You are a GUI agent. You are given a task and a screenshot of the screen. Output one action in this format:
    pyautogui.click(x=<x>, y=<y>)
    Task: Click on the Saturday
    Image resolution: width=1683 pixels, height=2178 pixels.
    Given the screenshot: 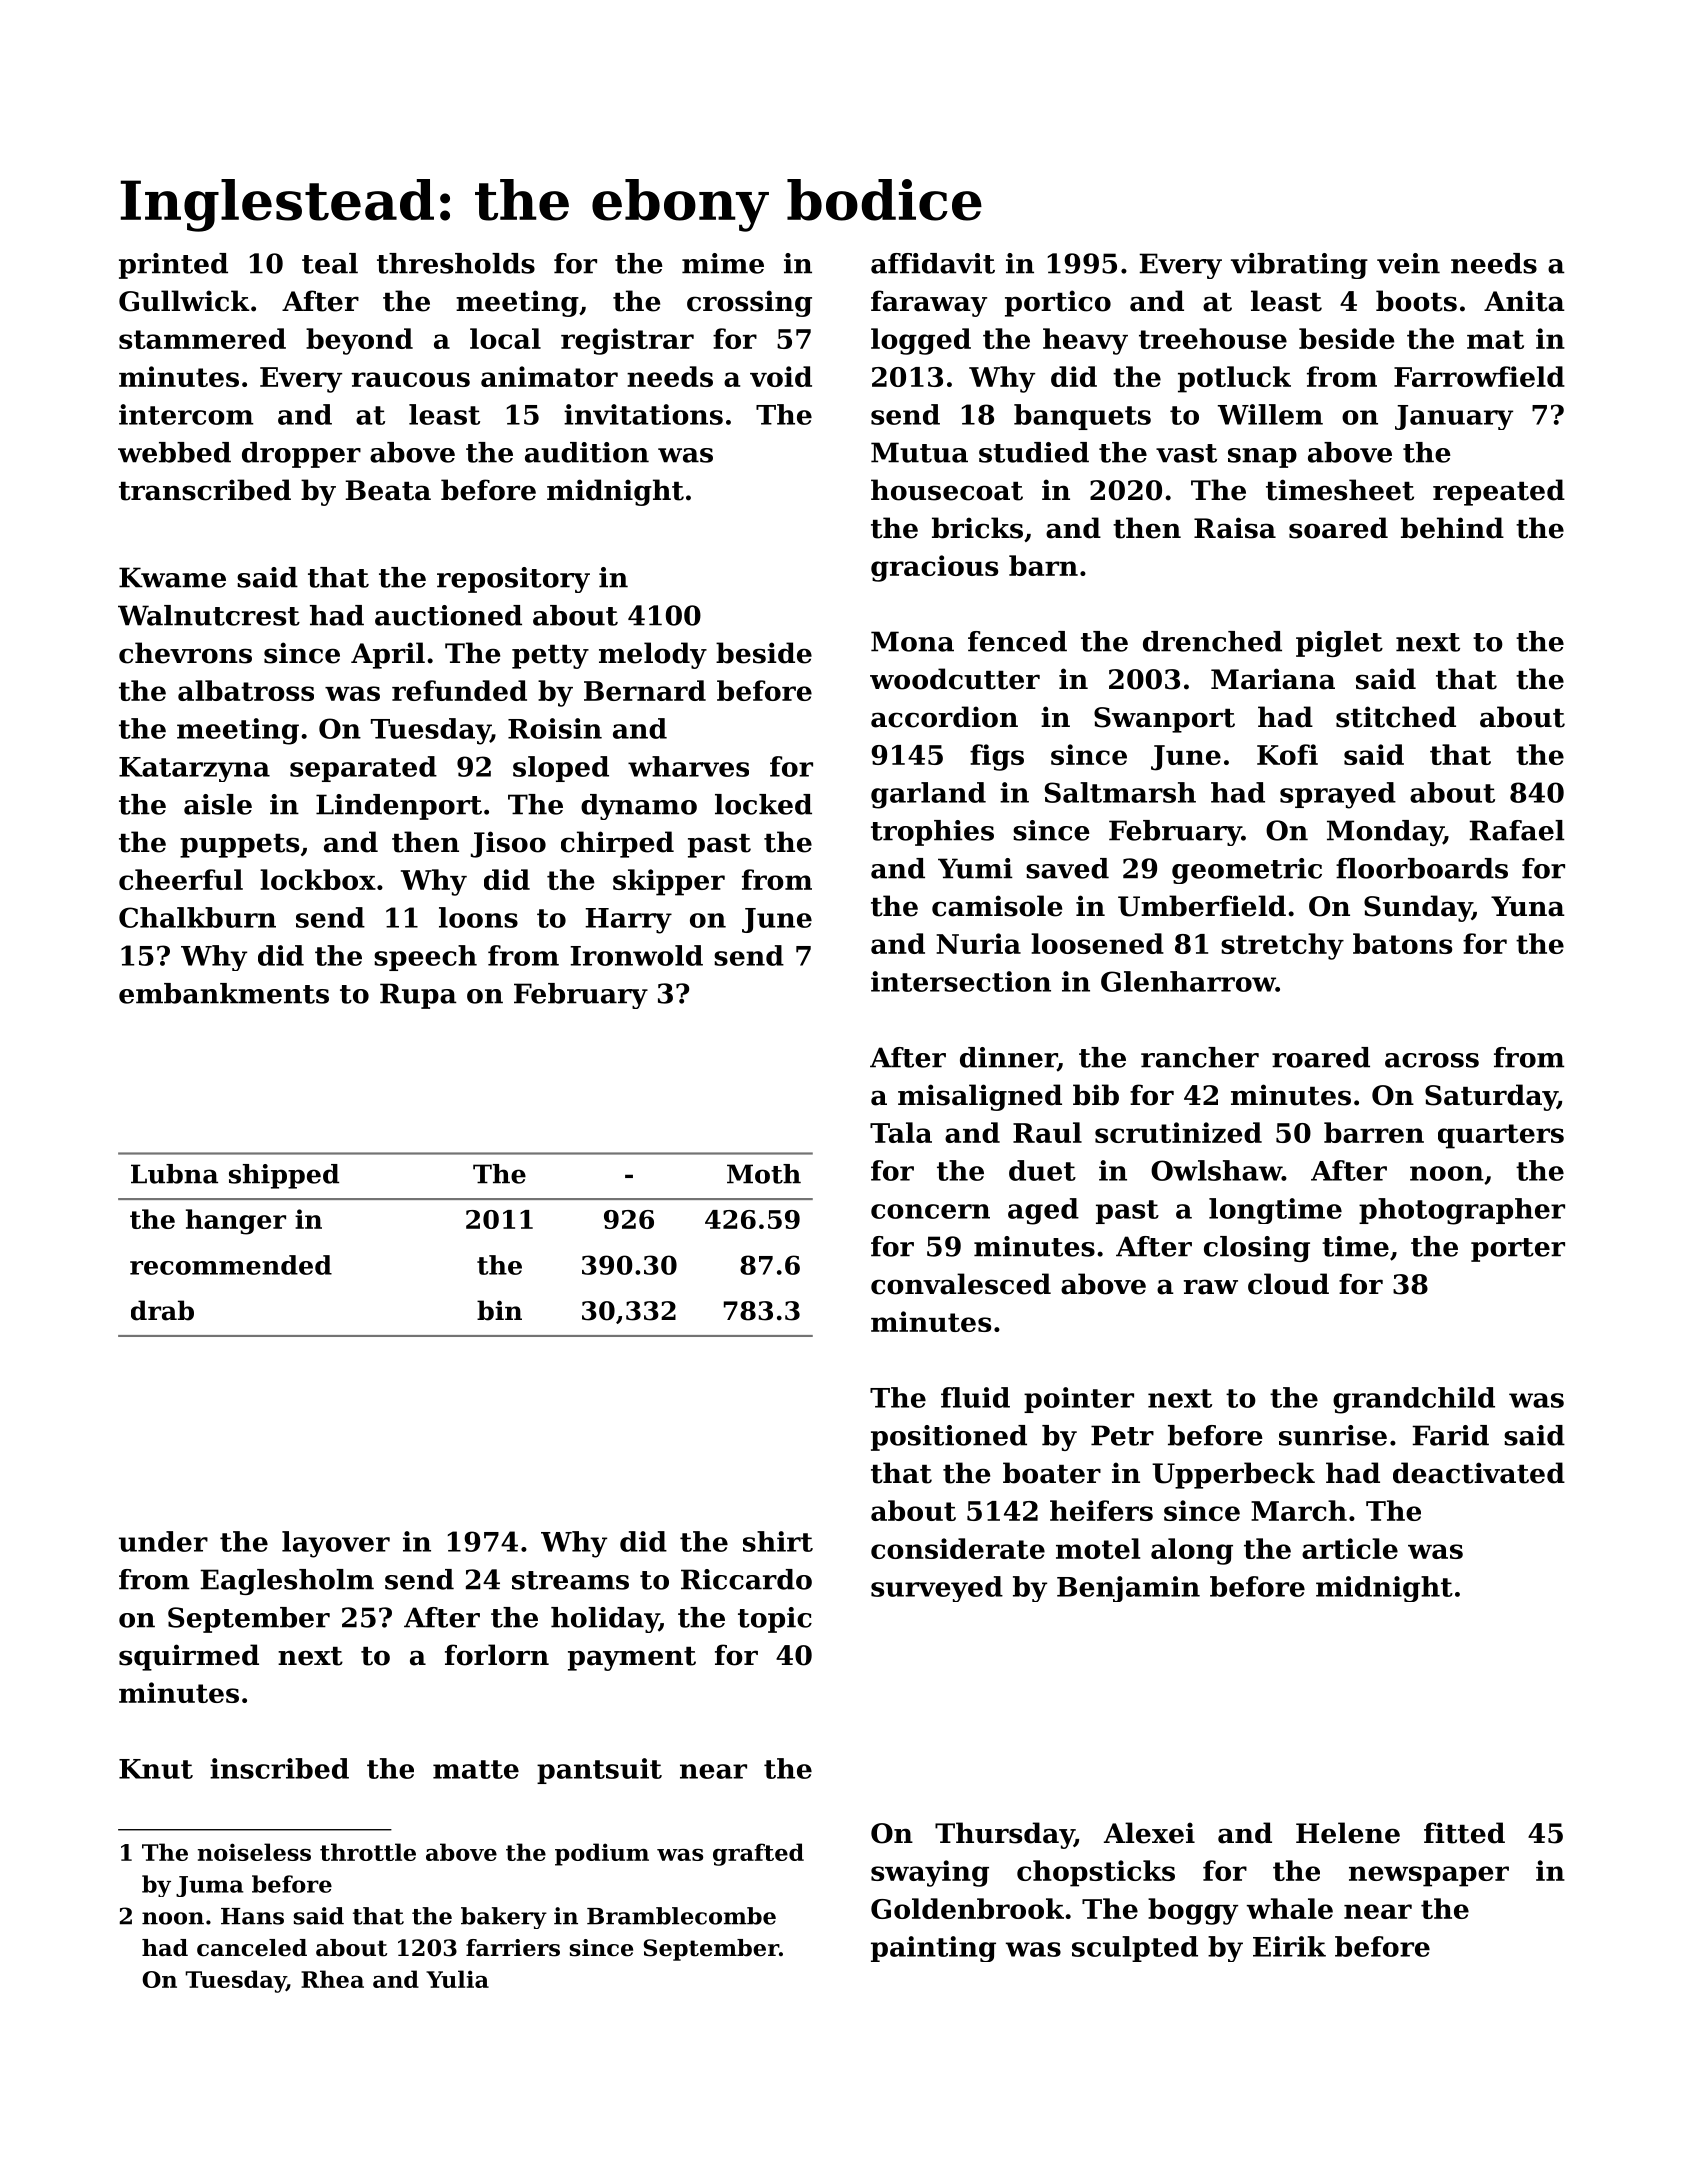 What is the action you would take?
    pyautogui.click(x=1491, y=1097)
